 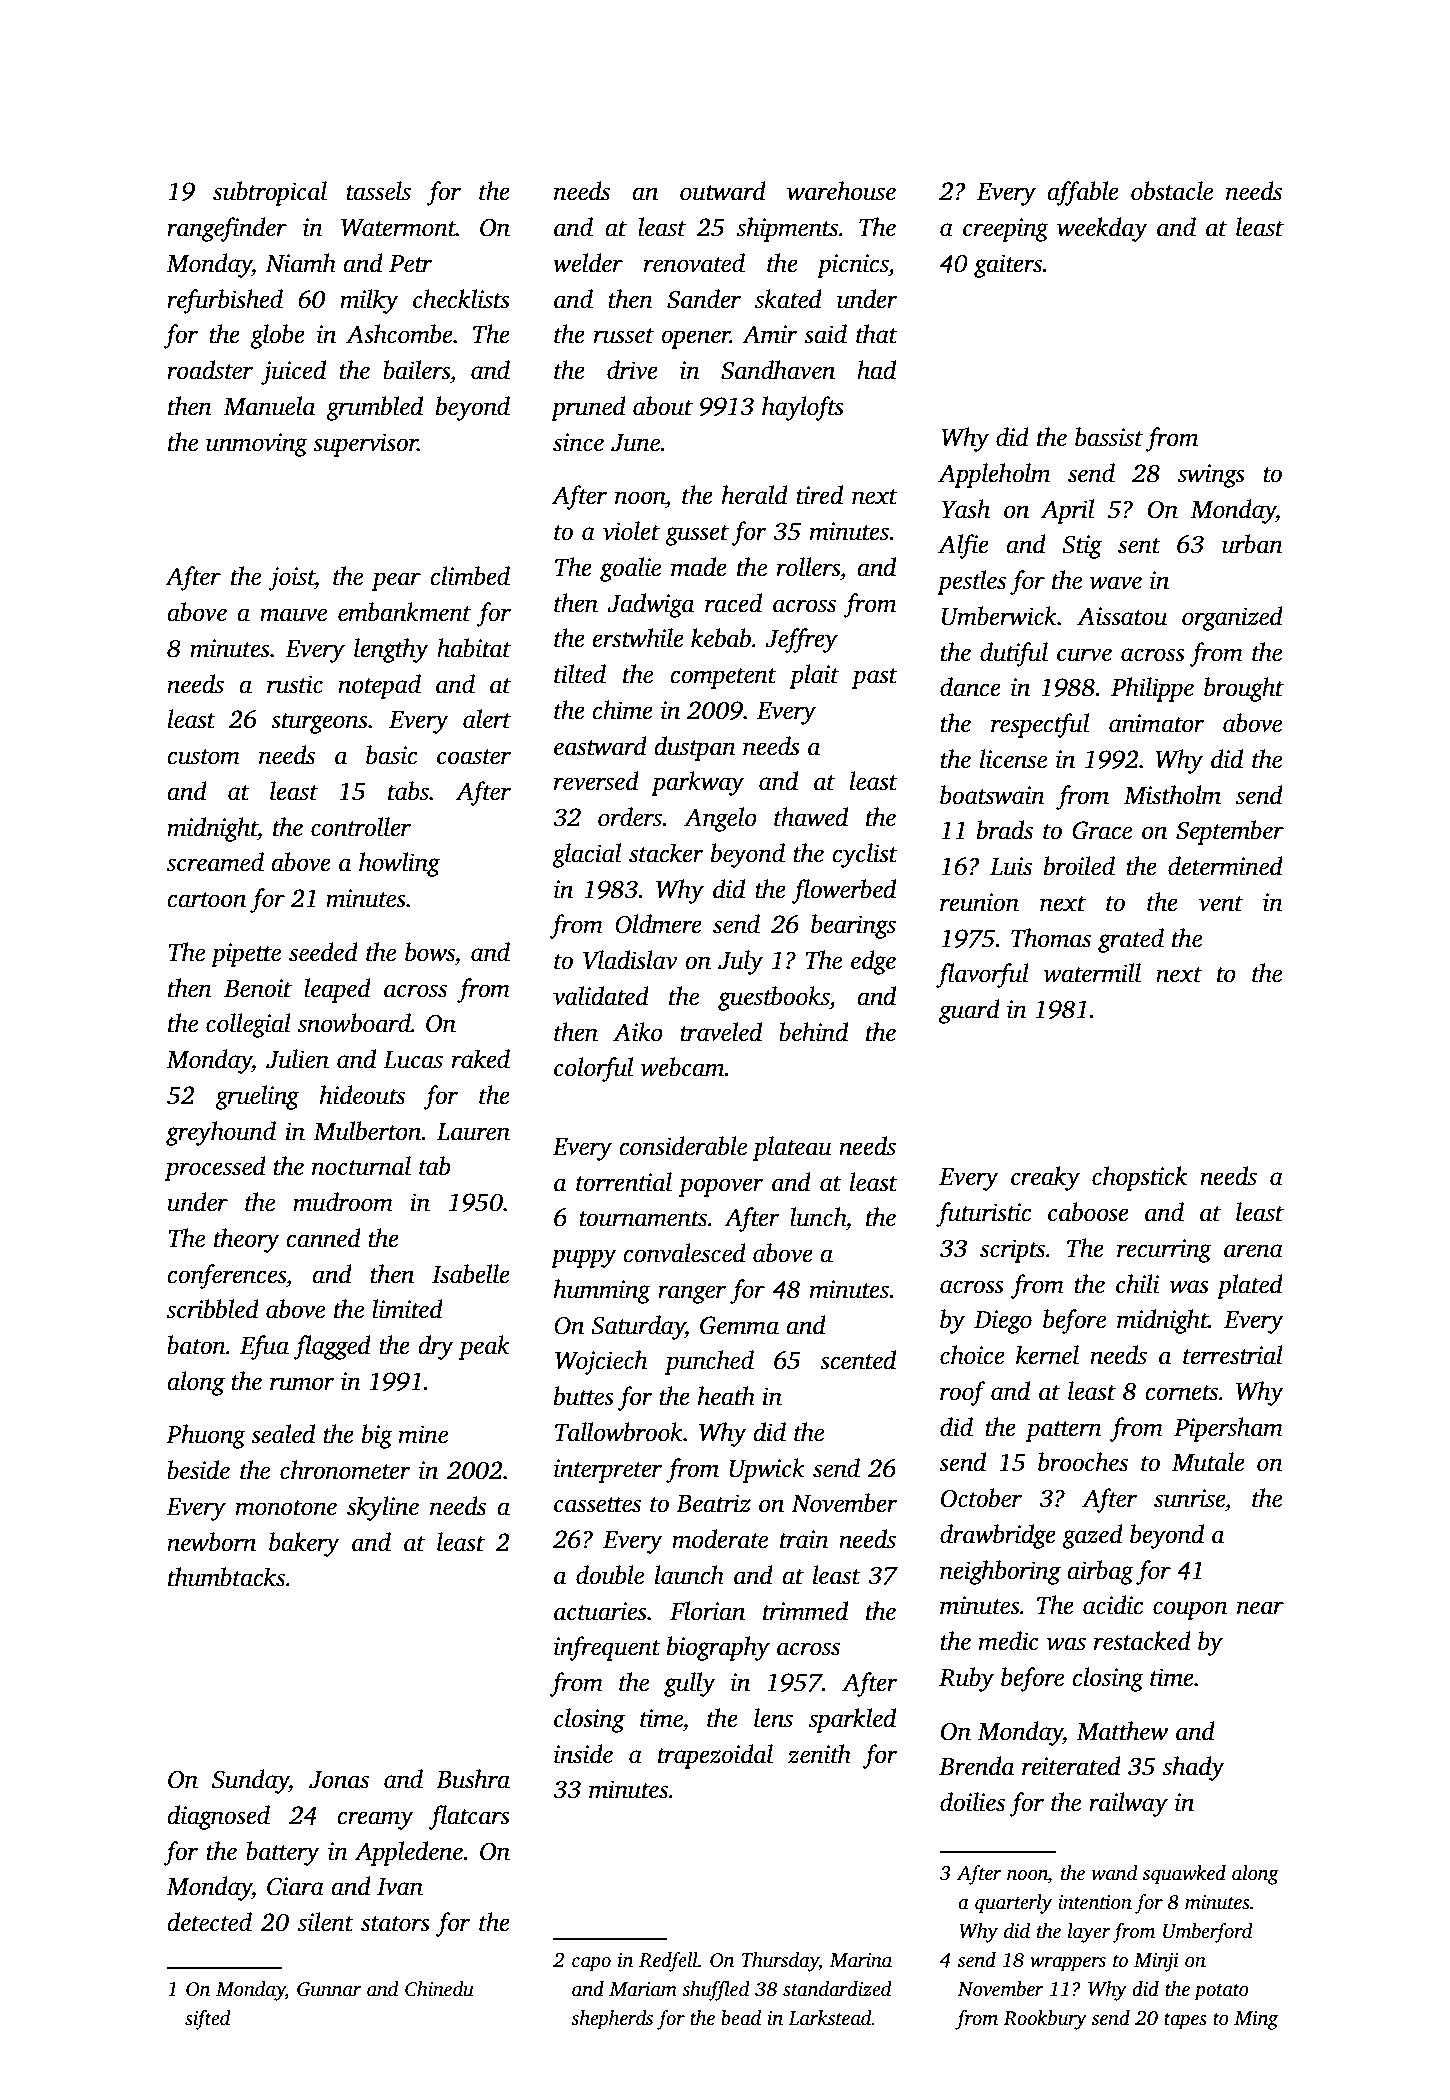 What do you see at coordinates (1252, 544) in the image?
I see `urban` at bounding box center [1252, 544].
